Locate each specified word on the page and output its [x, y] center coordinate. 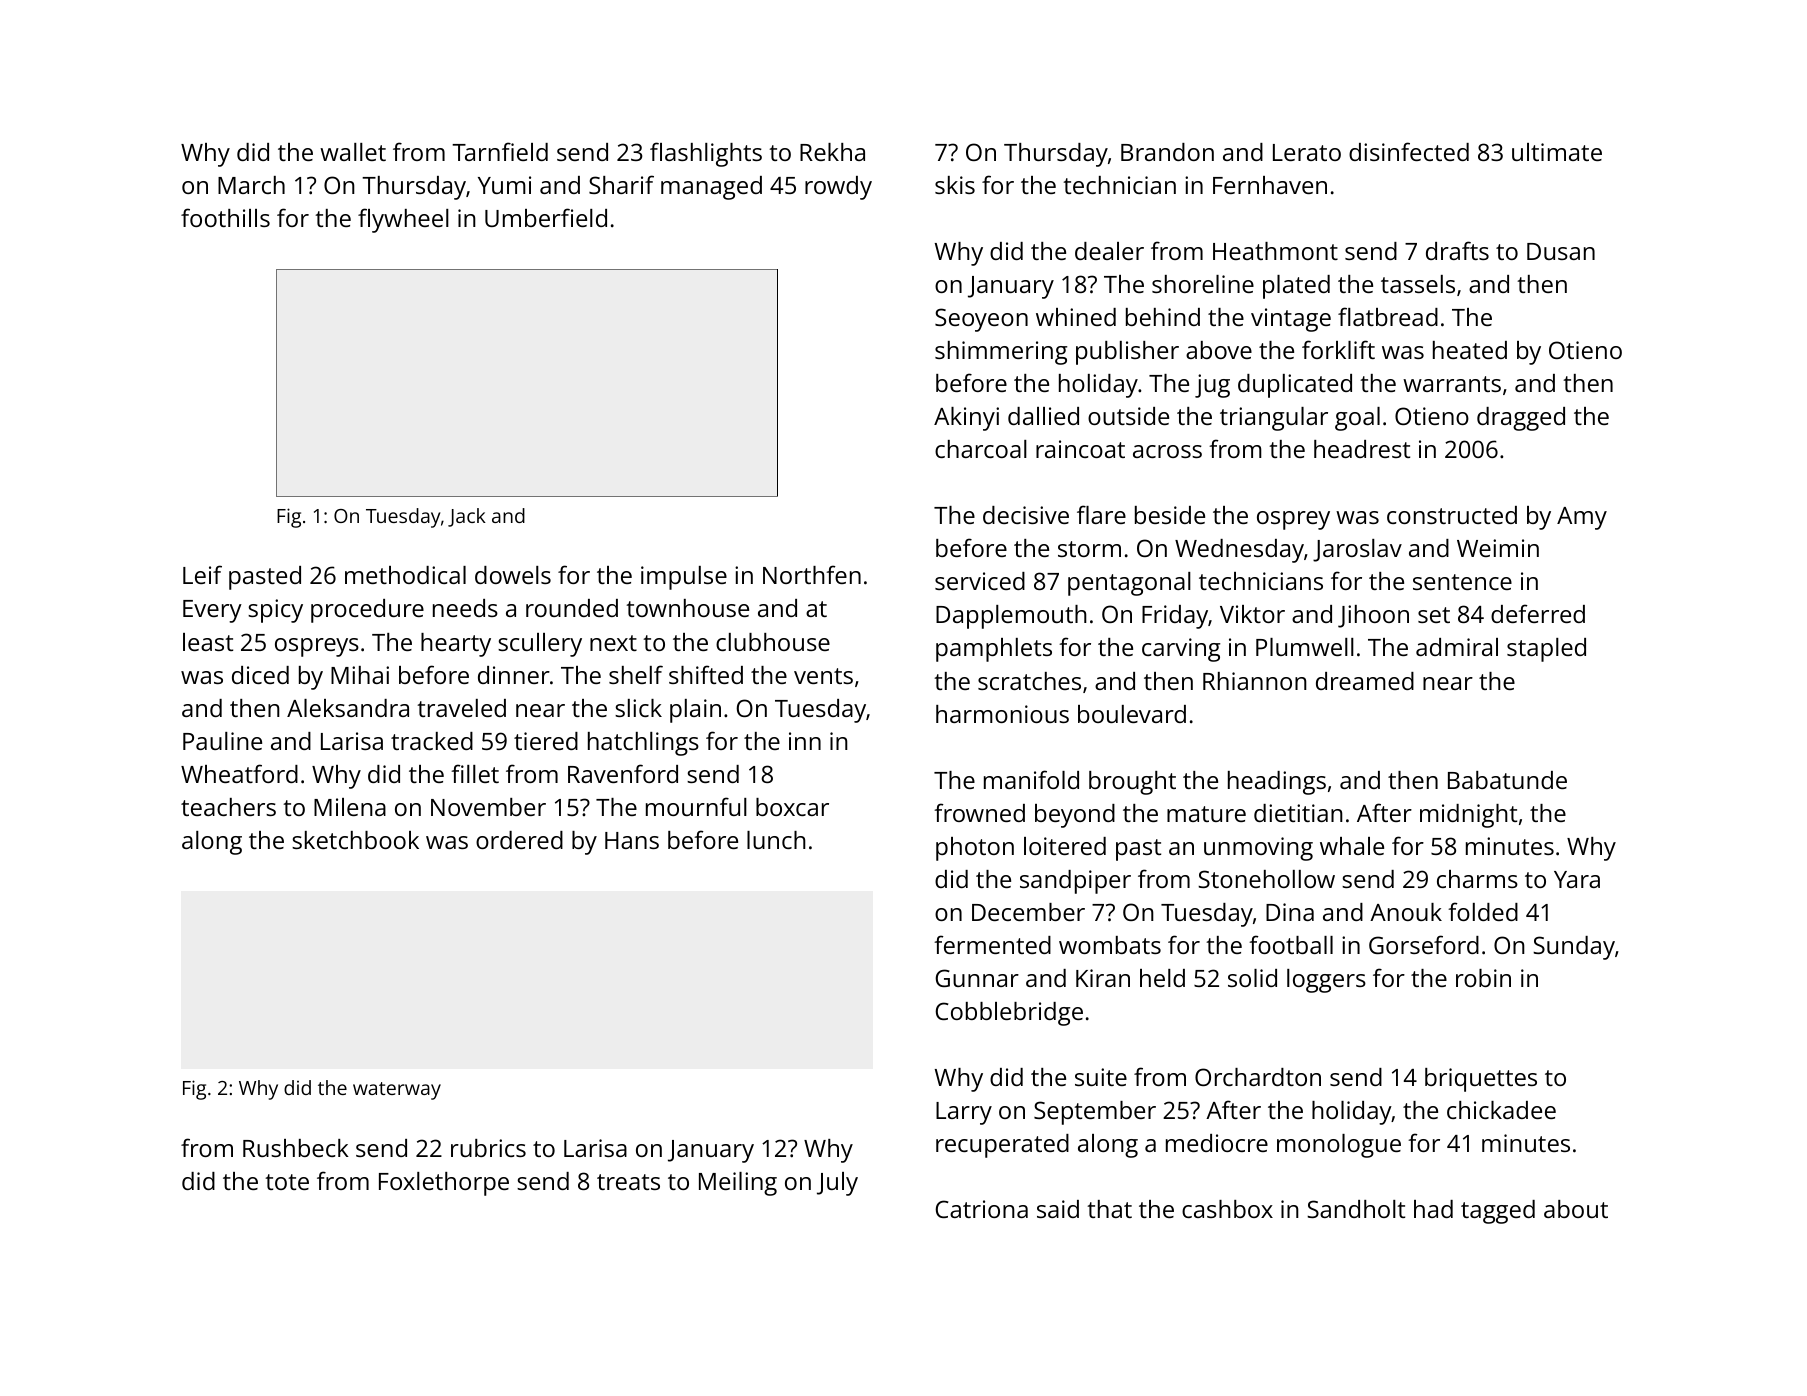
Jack [467, 517]
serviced [980, 581]
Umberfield [546, 217]
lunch [776, 840]
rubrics [488, 1148]
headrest [1362, 449]
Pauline [222, 741]
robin [1483, 978]
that [1109, 1209]
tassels [1418, 284]
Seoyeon [981, 320]
